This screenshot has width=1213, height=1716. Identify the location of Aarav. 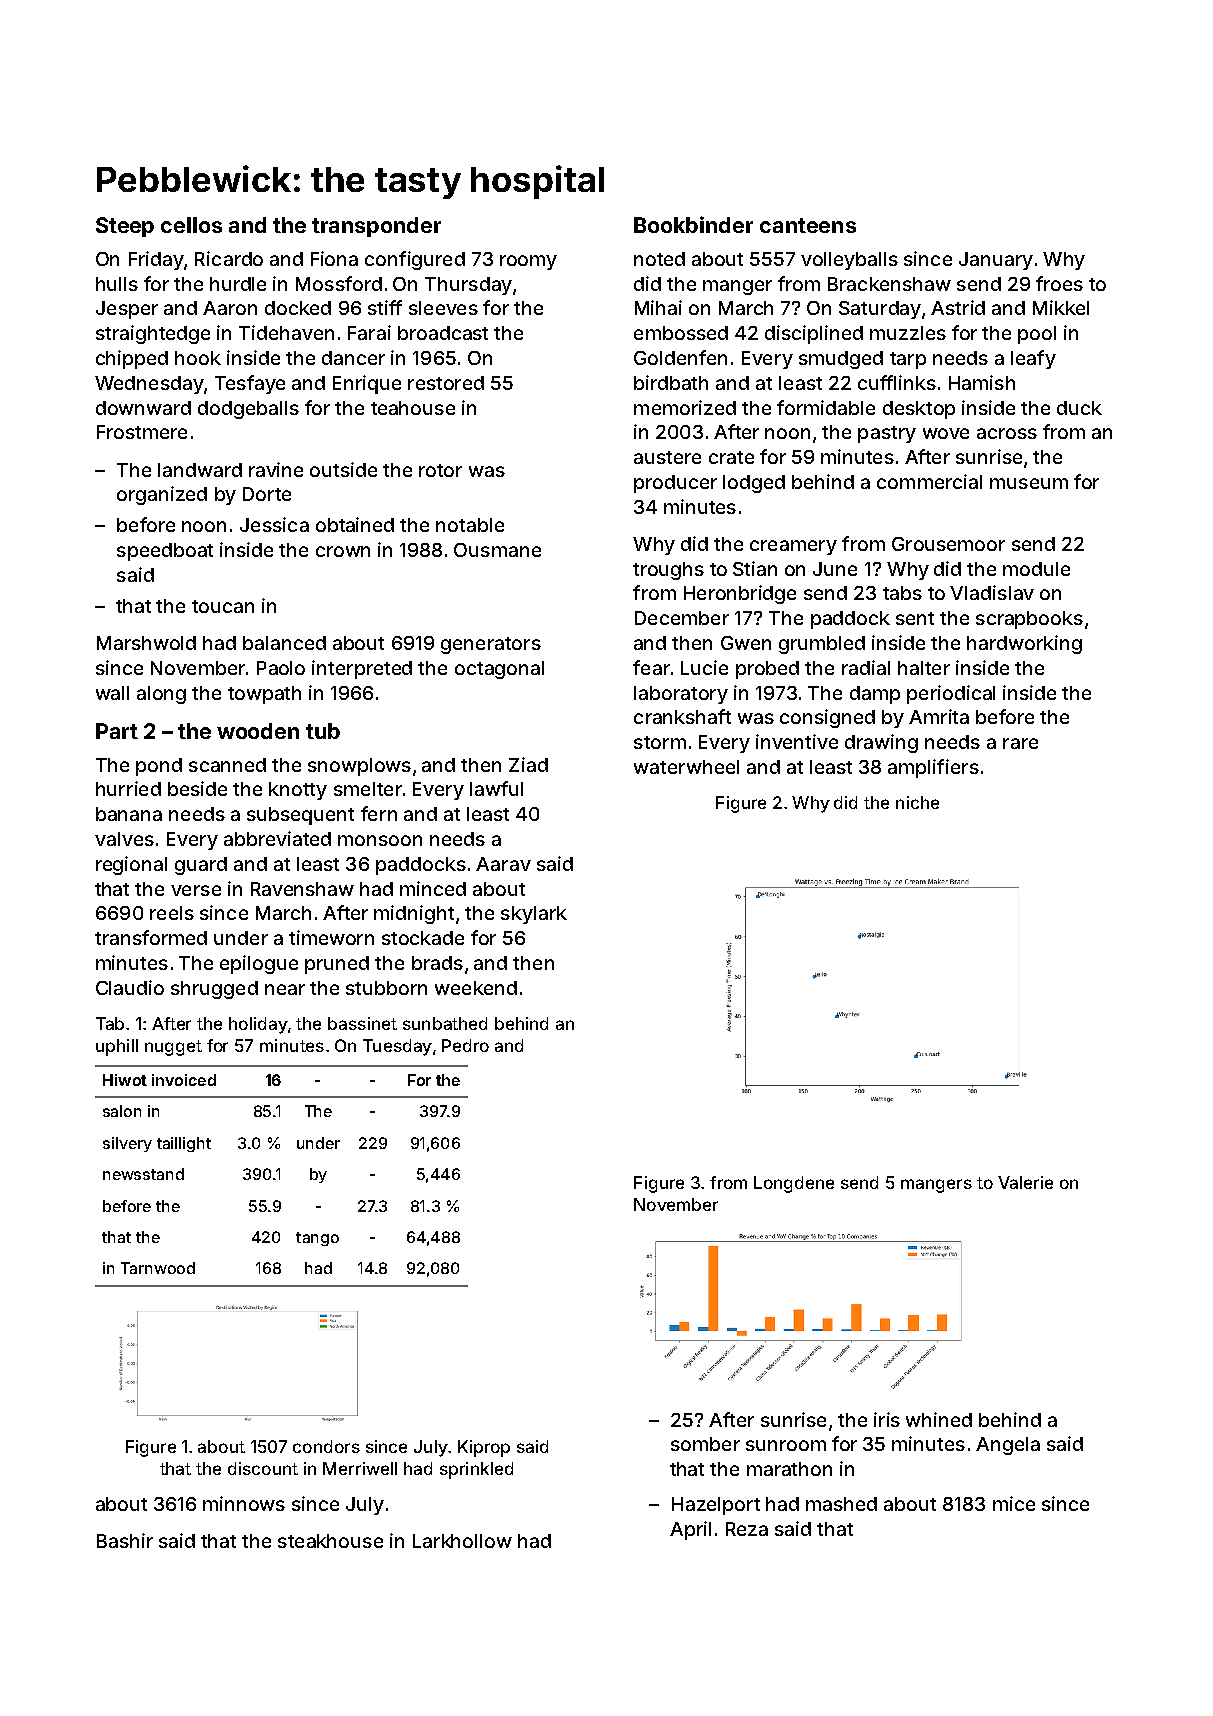
(503, 864).
